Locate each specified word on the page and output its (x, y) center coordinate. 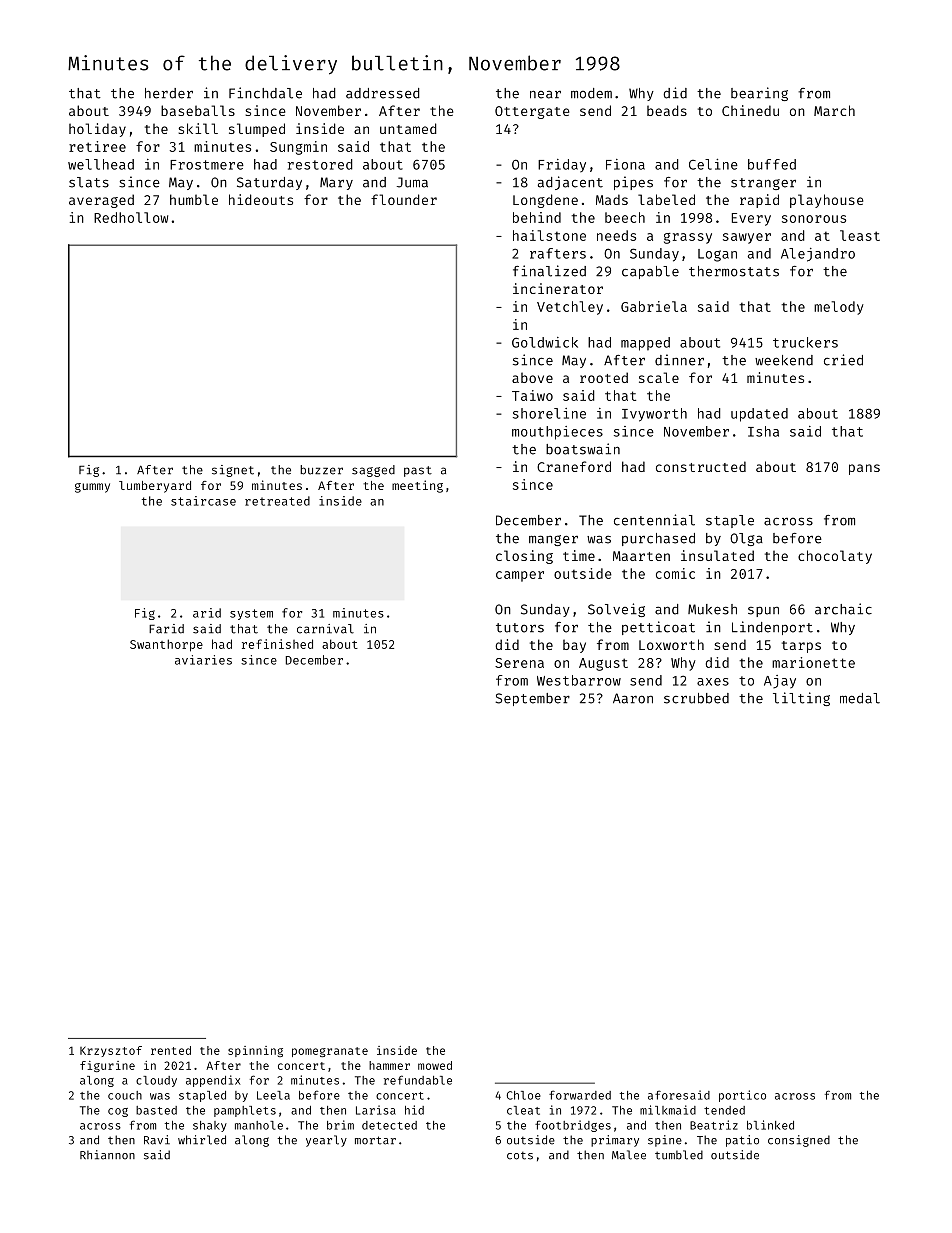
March (834, 110)
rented (171, 1050)
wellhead (101, 164)
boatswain (583, 449)
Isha (763, 431)
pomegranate (330, 1052)
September (532, 699)
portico (742, 1096)
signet (233, 471)
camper (520, 576)
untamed (408, 128)
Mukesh (712, 609)
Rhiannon (107, 1155)
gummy (92, 488)
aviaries (203, 660)
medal (860, 698)
